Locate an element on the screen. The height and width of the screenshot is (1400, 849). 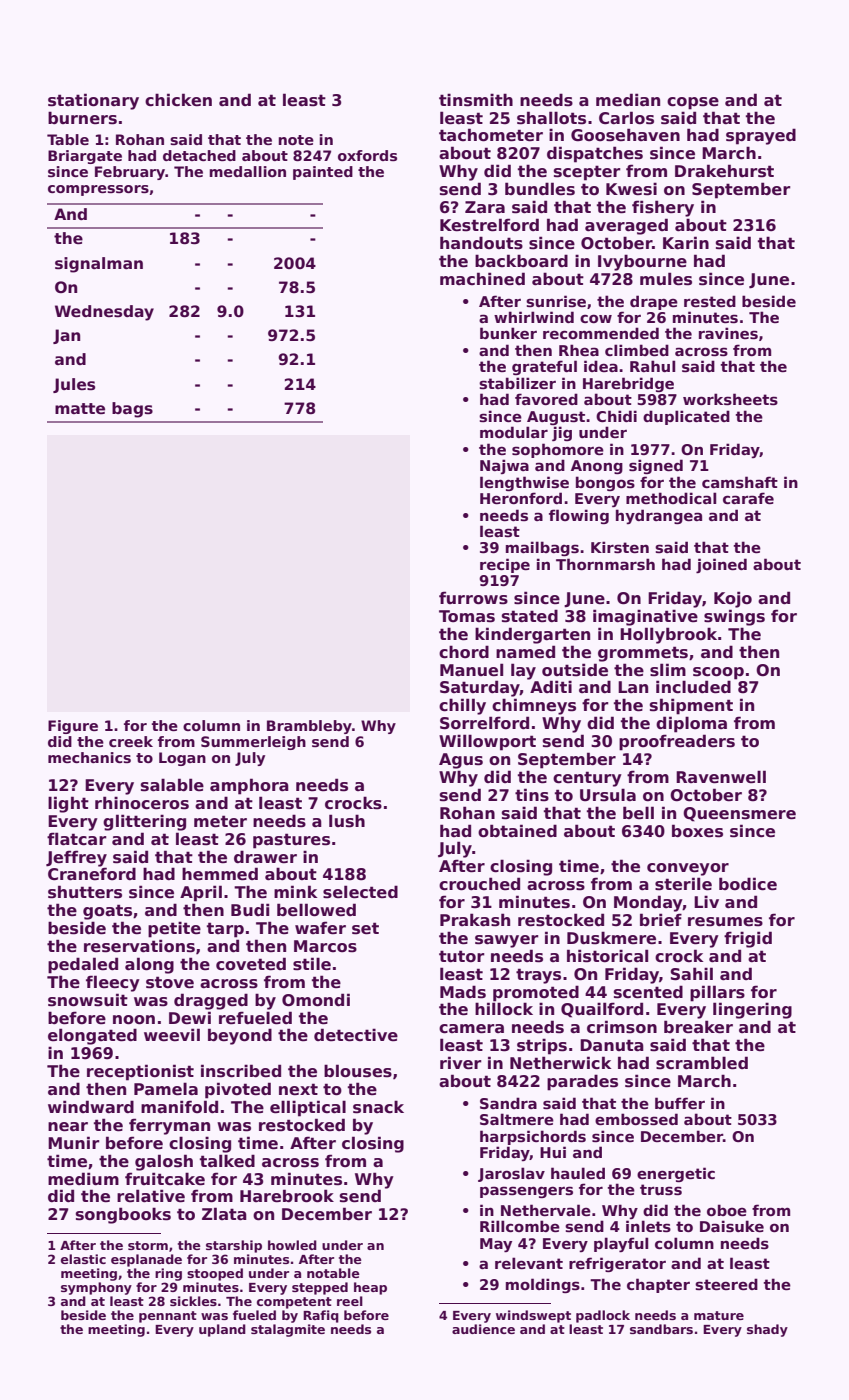
matte is located at coordinates (80, 408).
